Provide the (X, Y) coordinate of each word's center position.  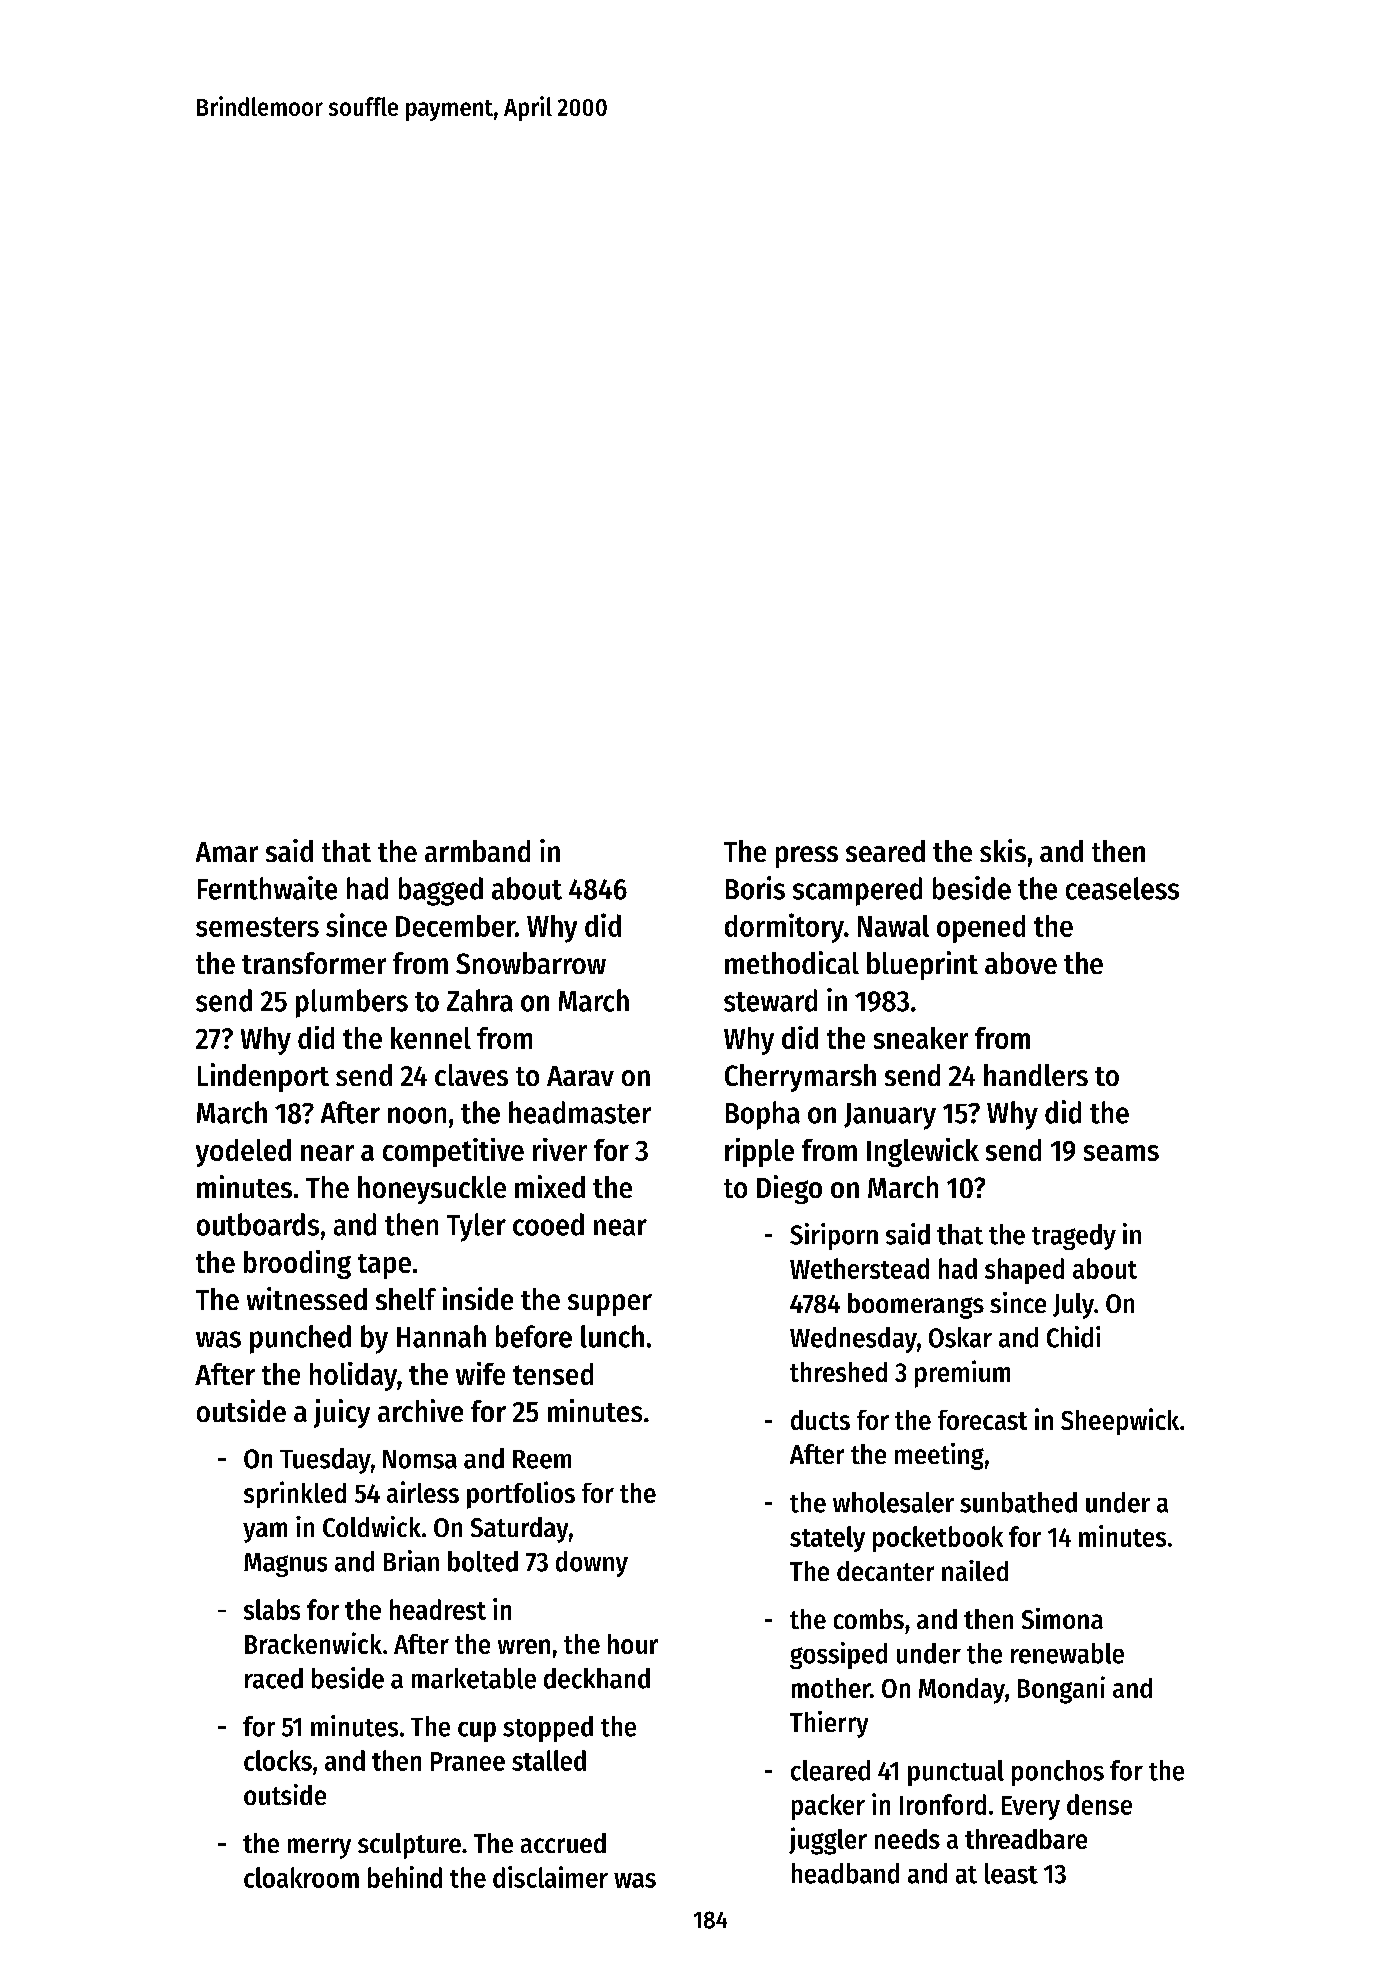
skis (1003, 850)
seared (885, 851)
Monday (962, 1691)
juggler (828, 1841)
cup (477, 1732)
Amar (227, 852)
